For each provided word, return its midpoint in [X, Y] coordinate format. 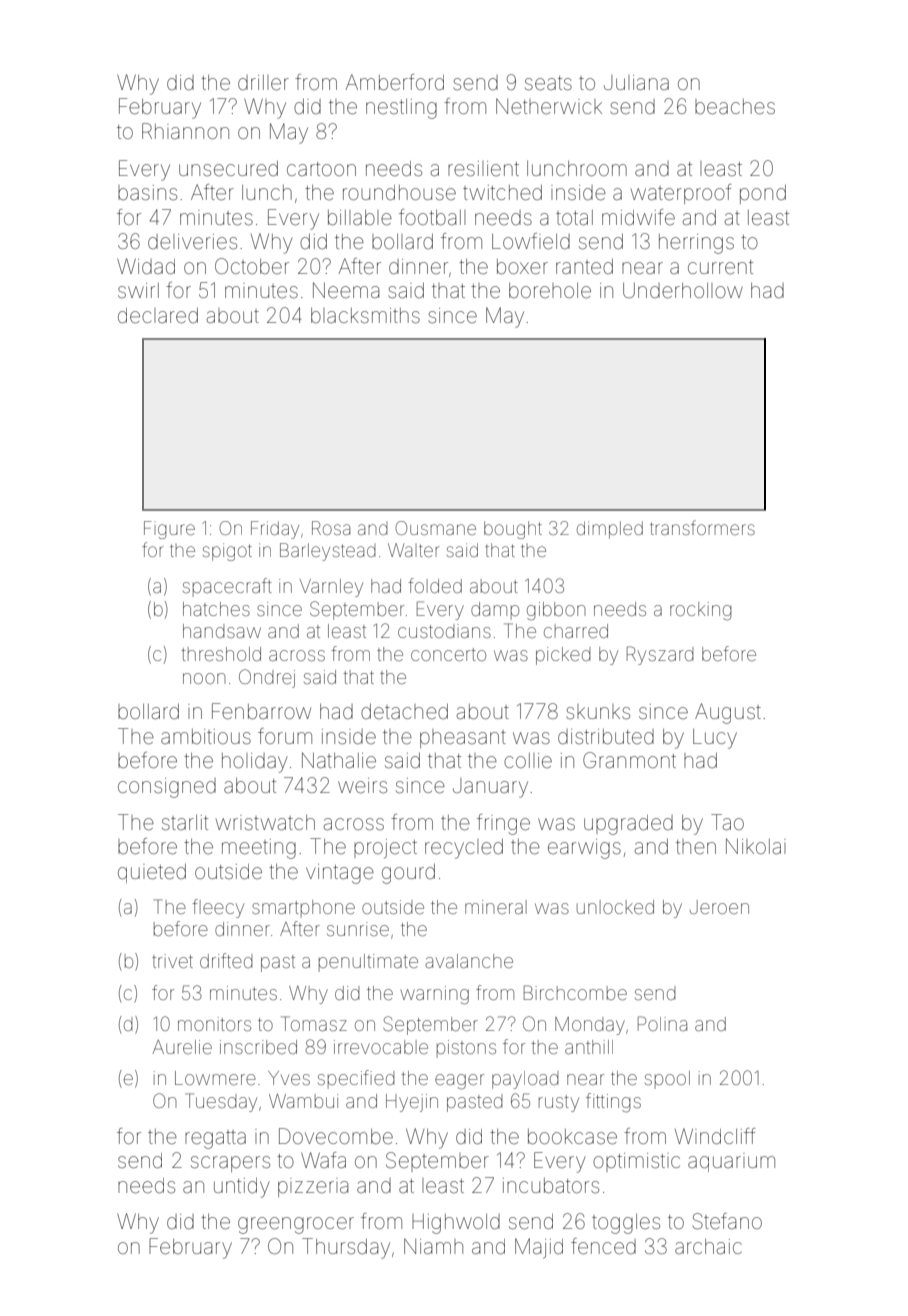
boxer [522, 267]
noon [204, 678]
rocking [701, 611]
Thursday [346, 1248]
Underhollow [683, 291]
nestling [401, 109]
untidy [241, 1188]
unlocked [615, 907]
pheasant [463, 738]
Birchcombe [575, 992]
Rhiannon [185, 131]
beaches [735, 107]
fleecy [218, 908]
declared [158, 316]
